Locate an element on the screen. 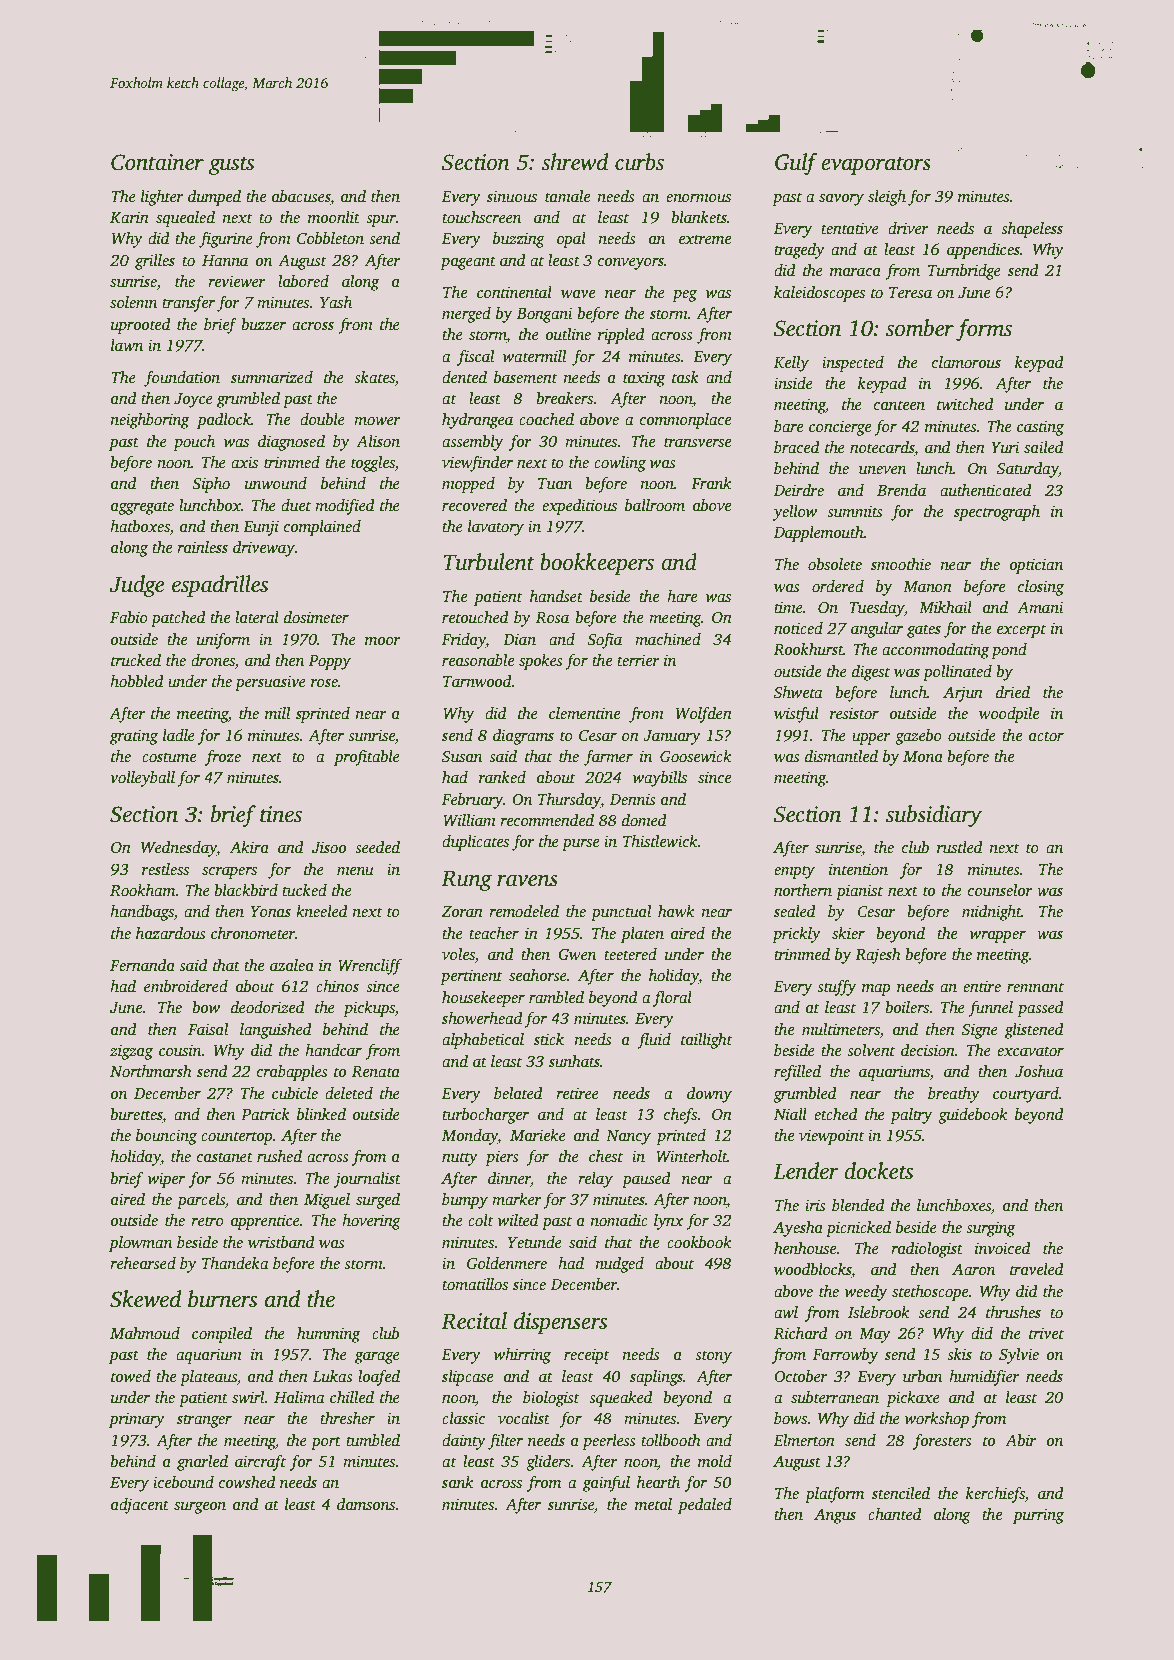  task is located at coordinates (685, 377).
